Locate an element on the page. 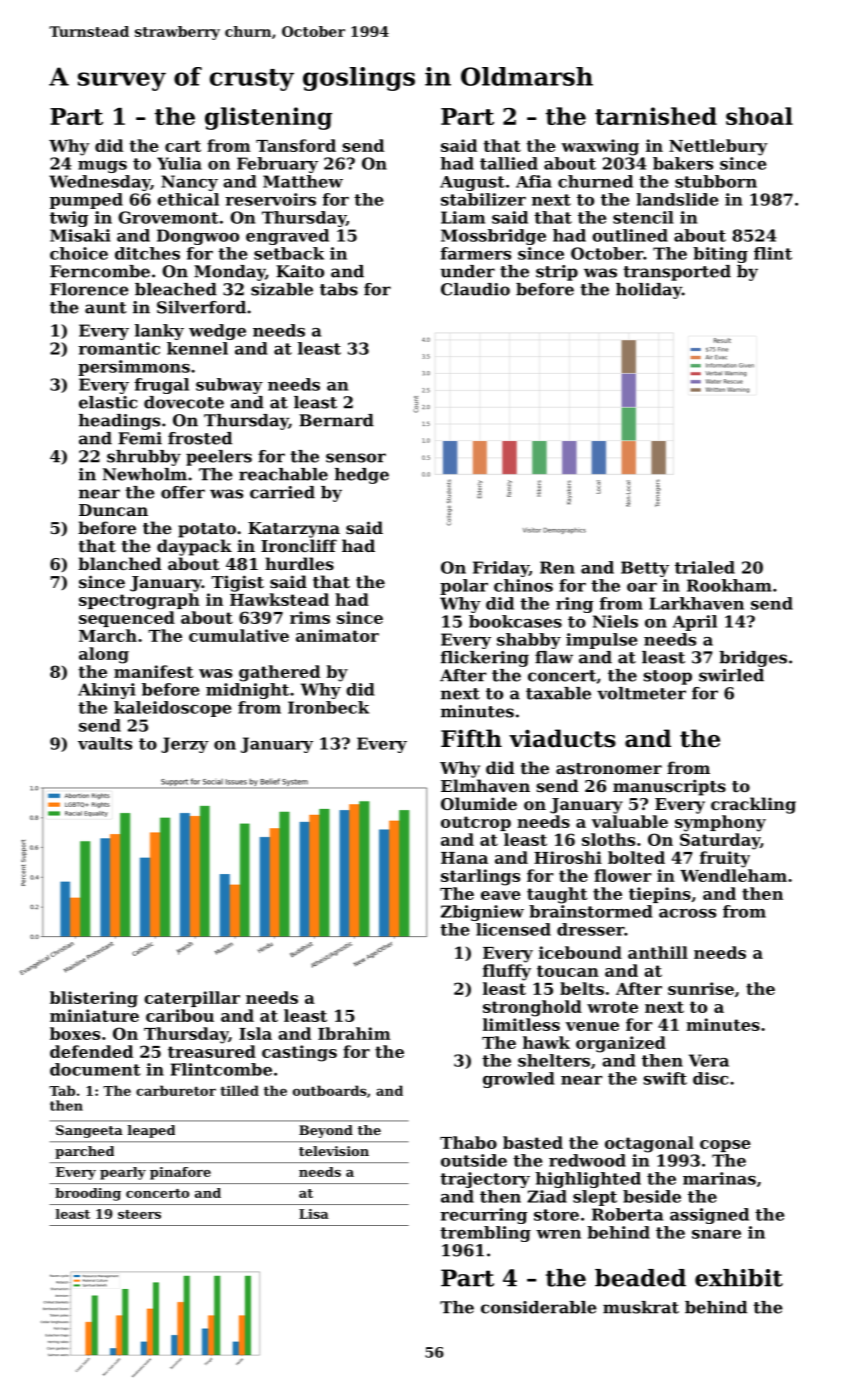 This document has height=1400, width=849. bookcases is located at coordinates (515, 621).
